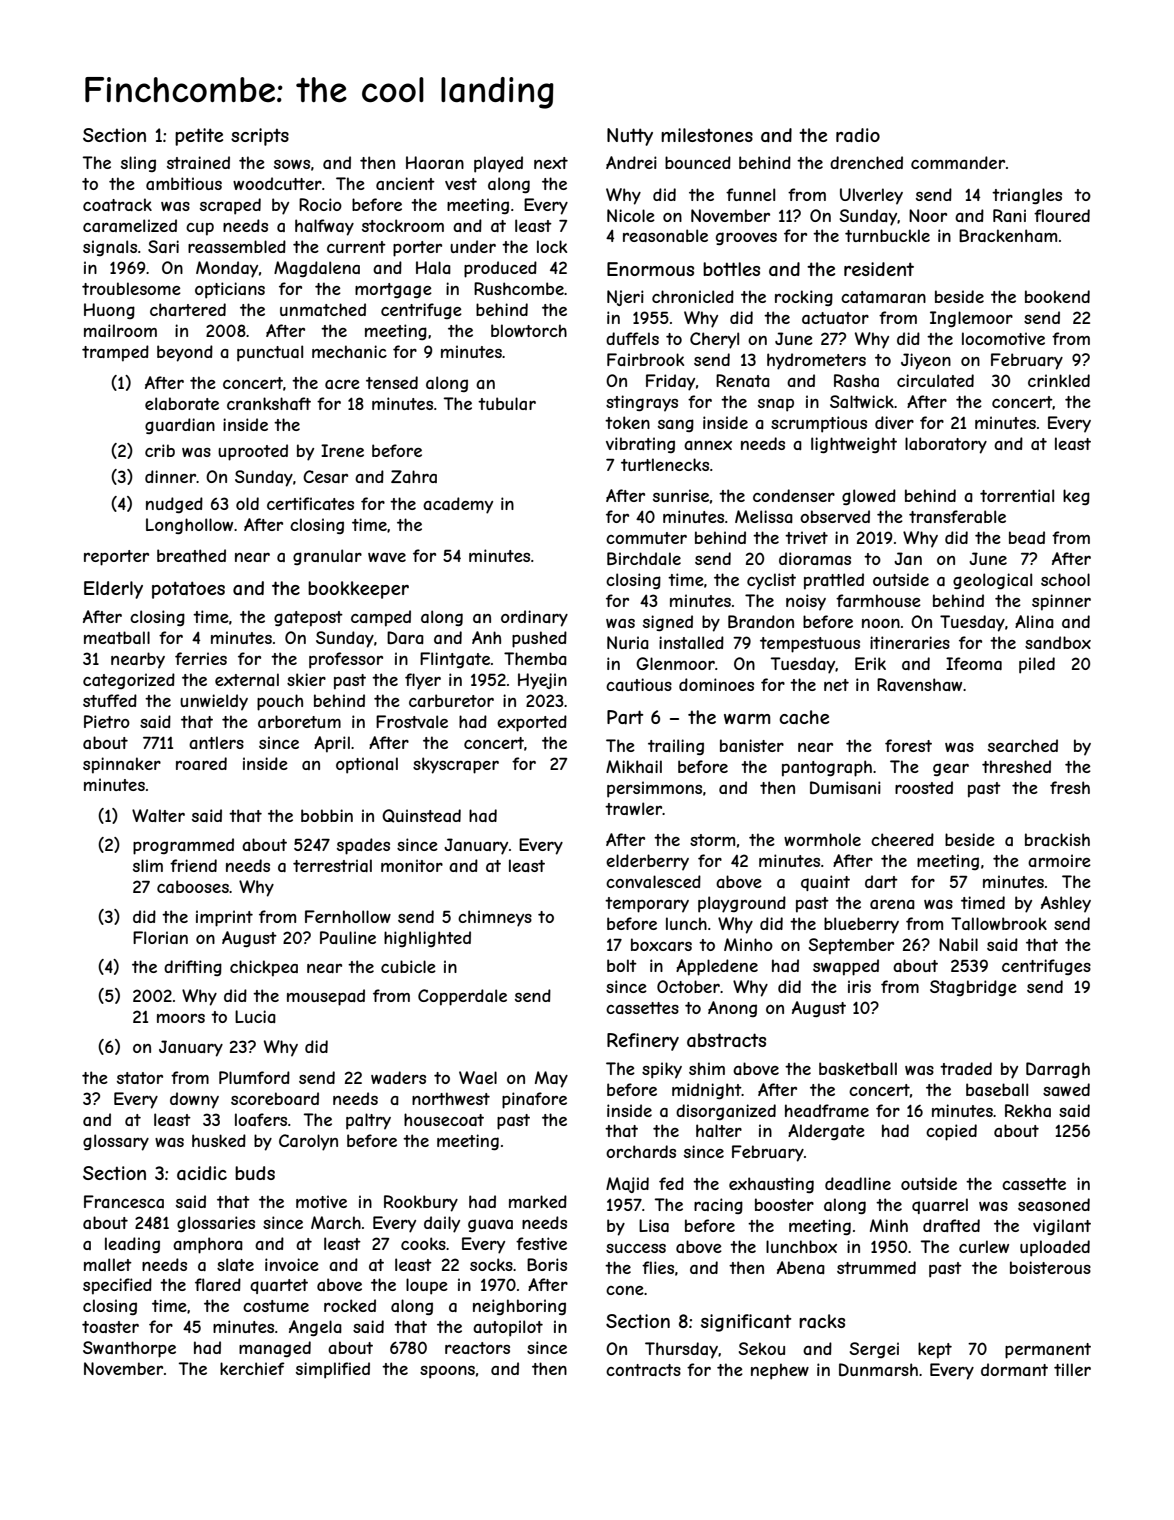  I want to click on Mikhail, so click(634, 766).
